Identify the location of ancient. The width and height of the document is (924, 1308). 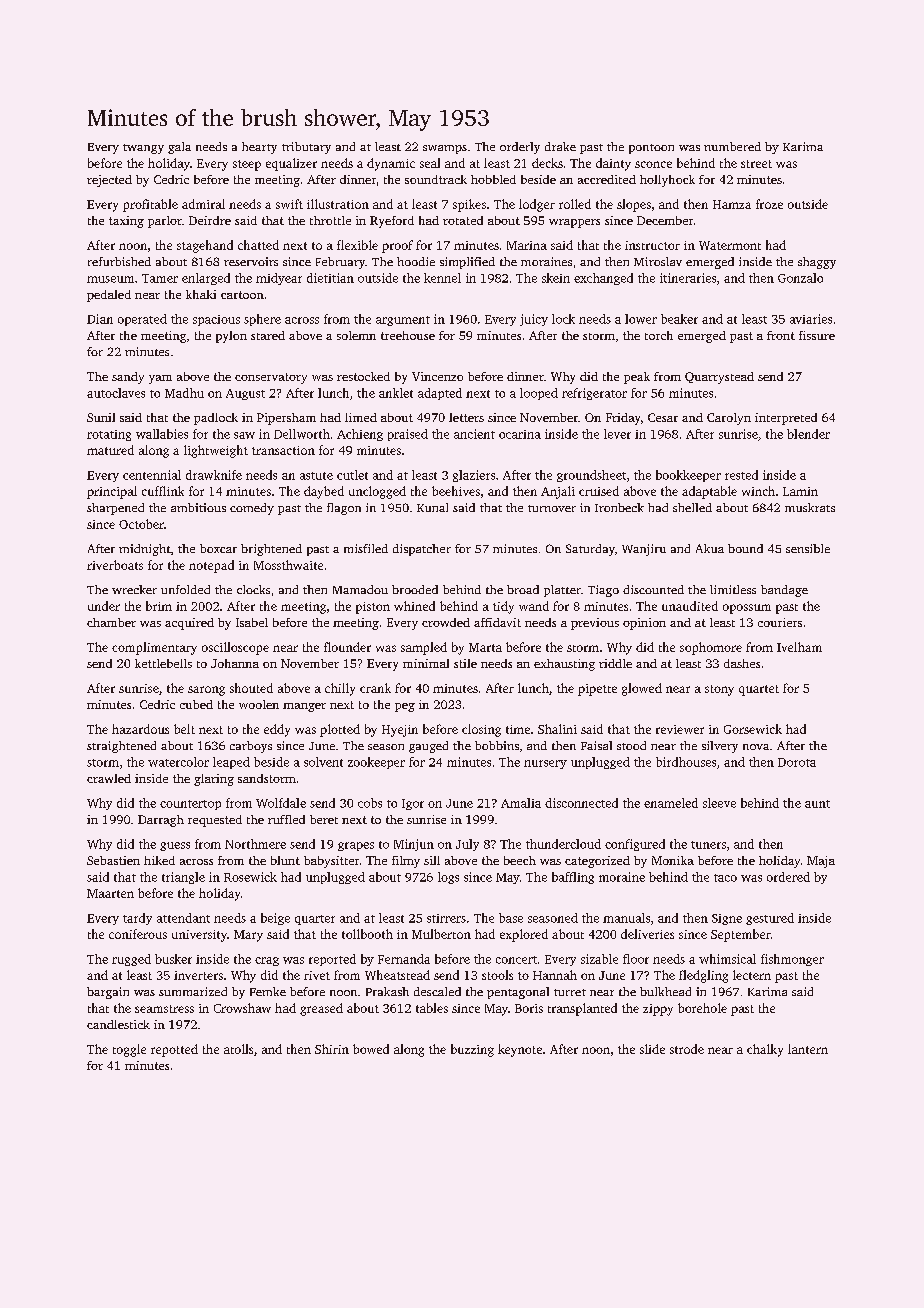
(474, 434).
